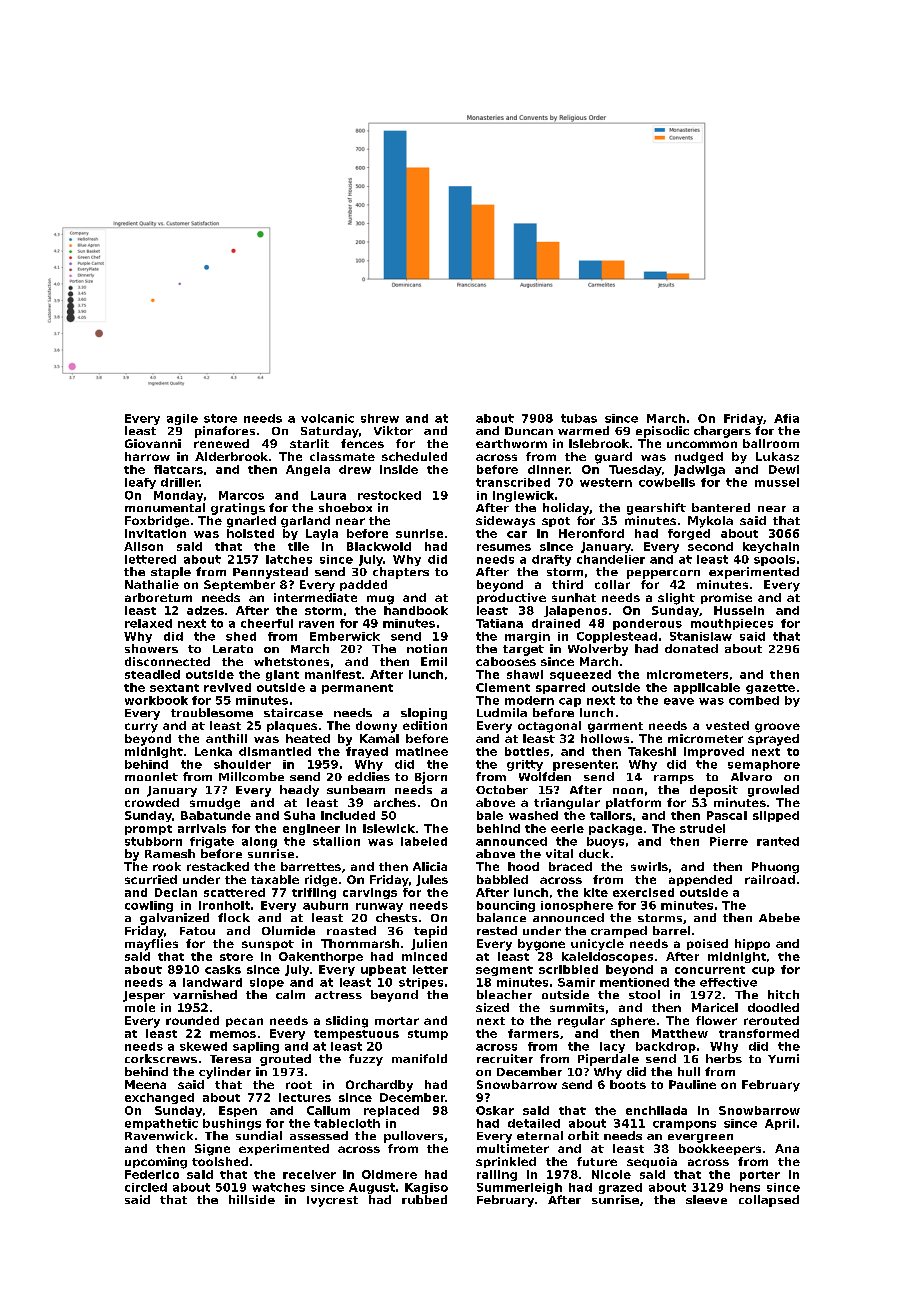  What do you see at coordinates (205, 610) in the screenshot?
I see `adzes` at bounding box center [205, 610].
